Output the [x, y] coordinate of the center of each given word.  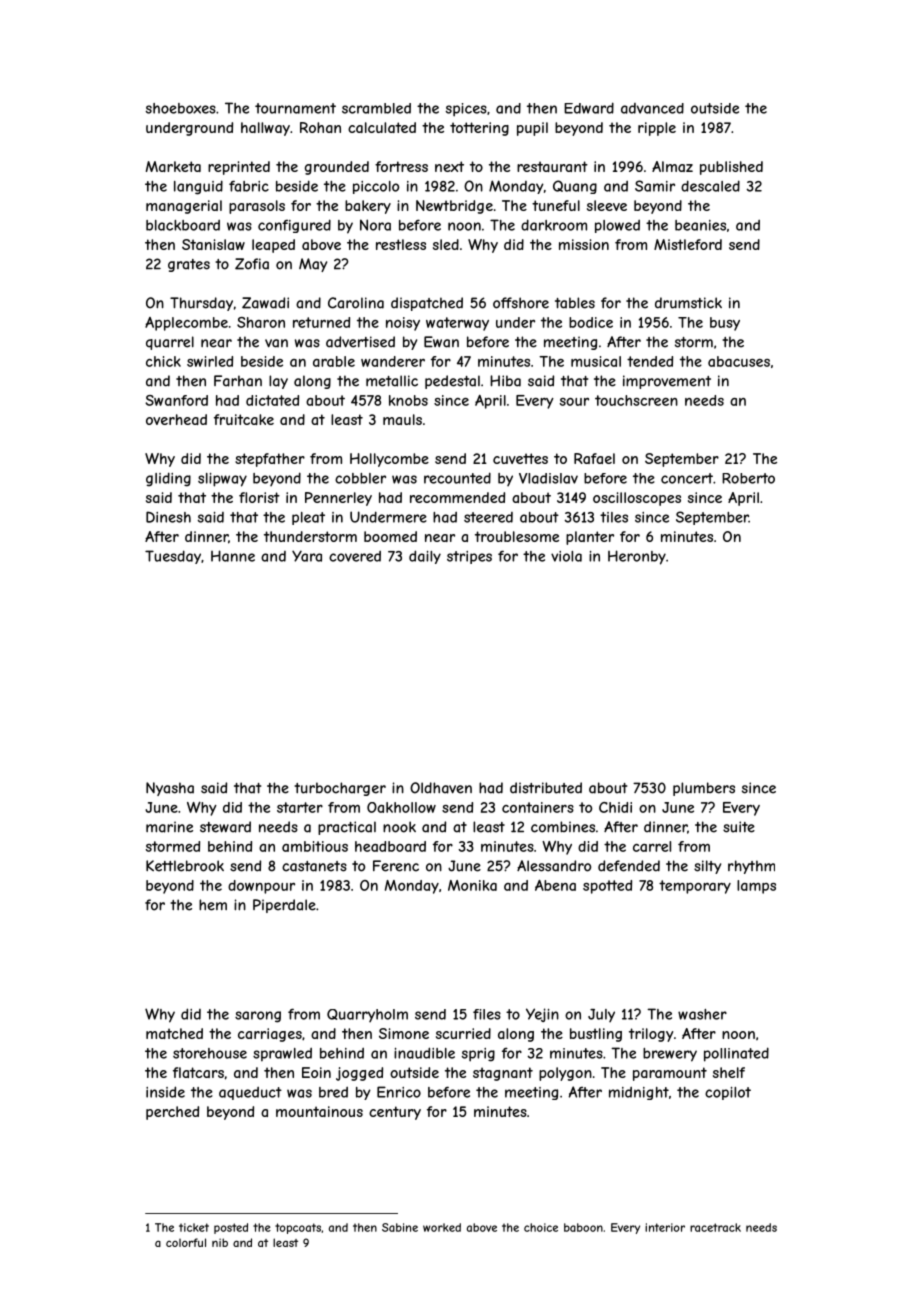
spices [466, 110]
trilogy [651, 1035]
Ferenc [396, 866]
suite [739, 827]
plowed [617, 226]
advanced [652, 108]
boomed [390, 536]
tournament [295, 108]
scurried [463, 1033]
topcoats [298, 1228]
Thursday [201, 304]
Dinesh [168, 517]
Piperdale [284, 906]
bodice [591, 322]
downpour [261, 887]
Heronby [637, 557]
